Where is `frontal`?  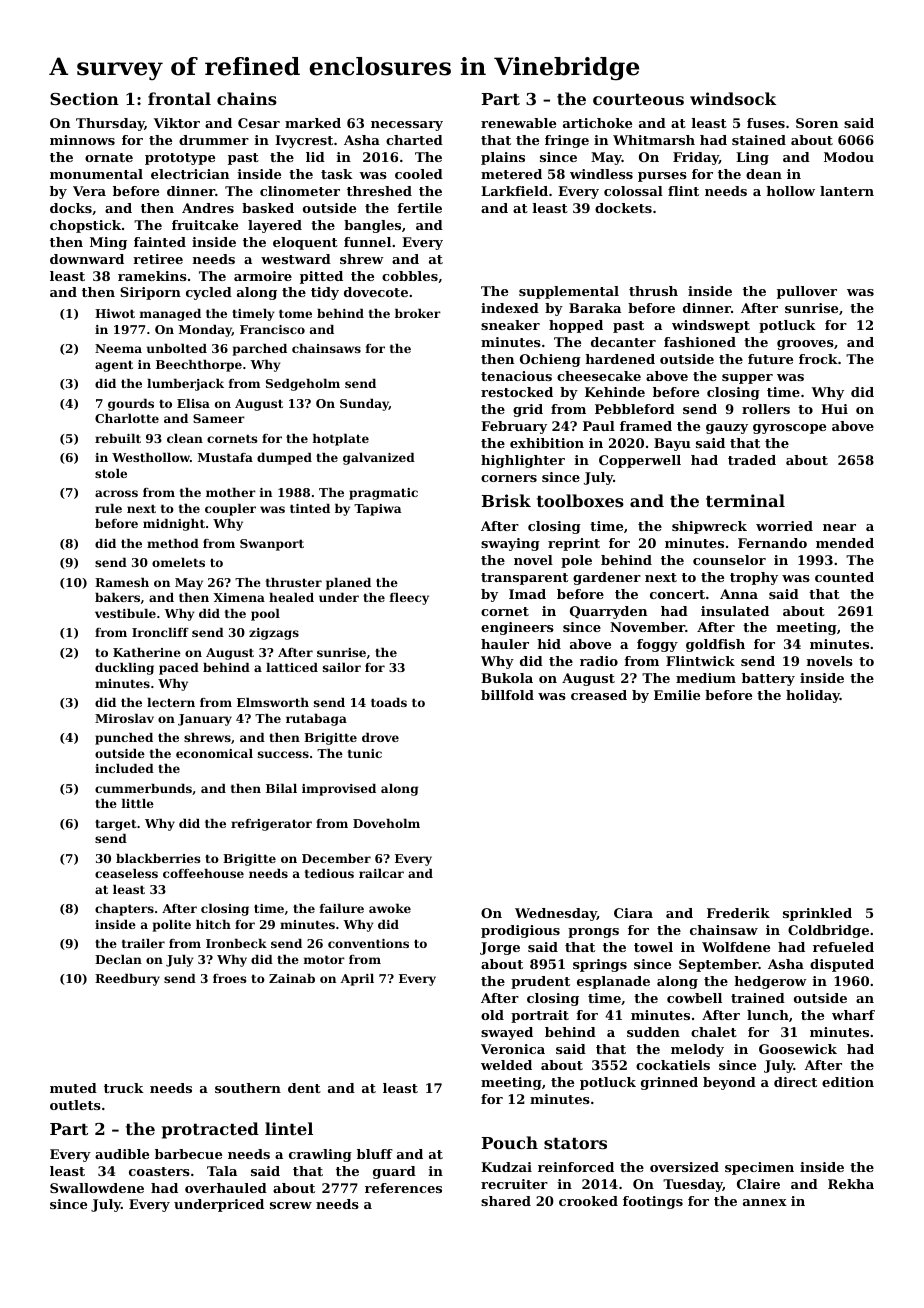
frontal is located at coordinates (179, 98).
